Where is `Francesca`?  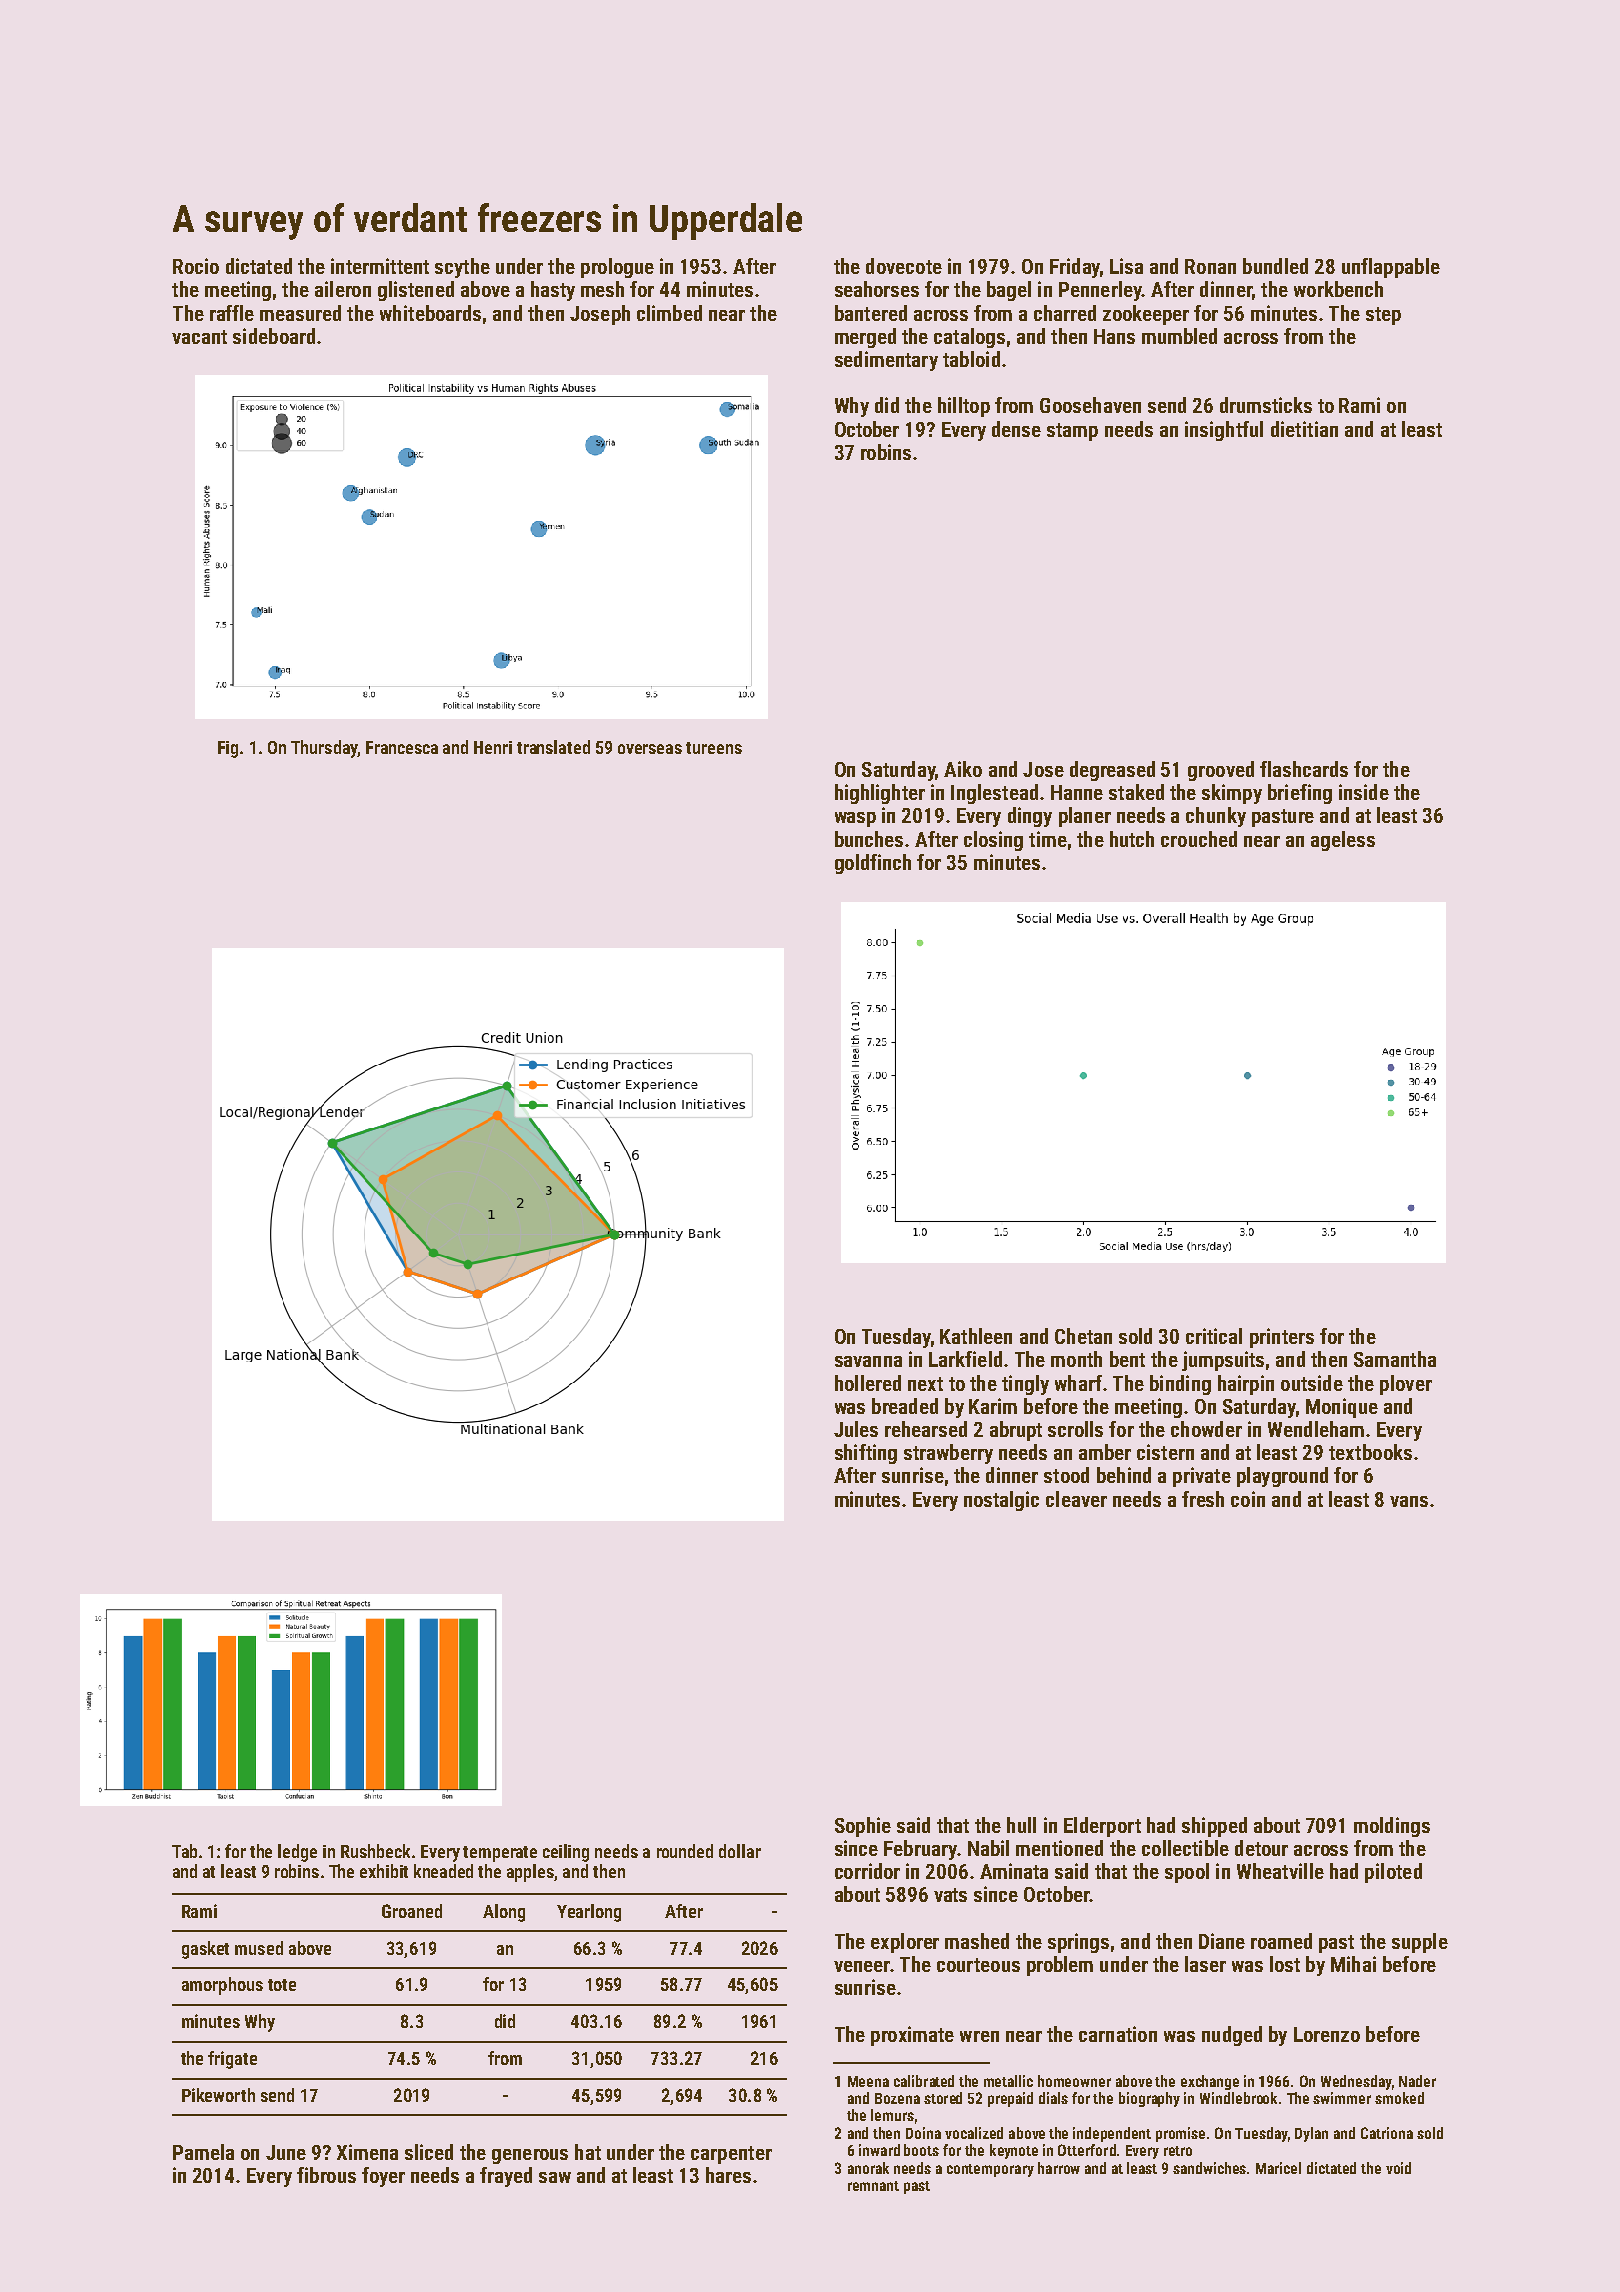 Francesca is located at coordinates (402, 747).
